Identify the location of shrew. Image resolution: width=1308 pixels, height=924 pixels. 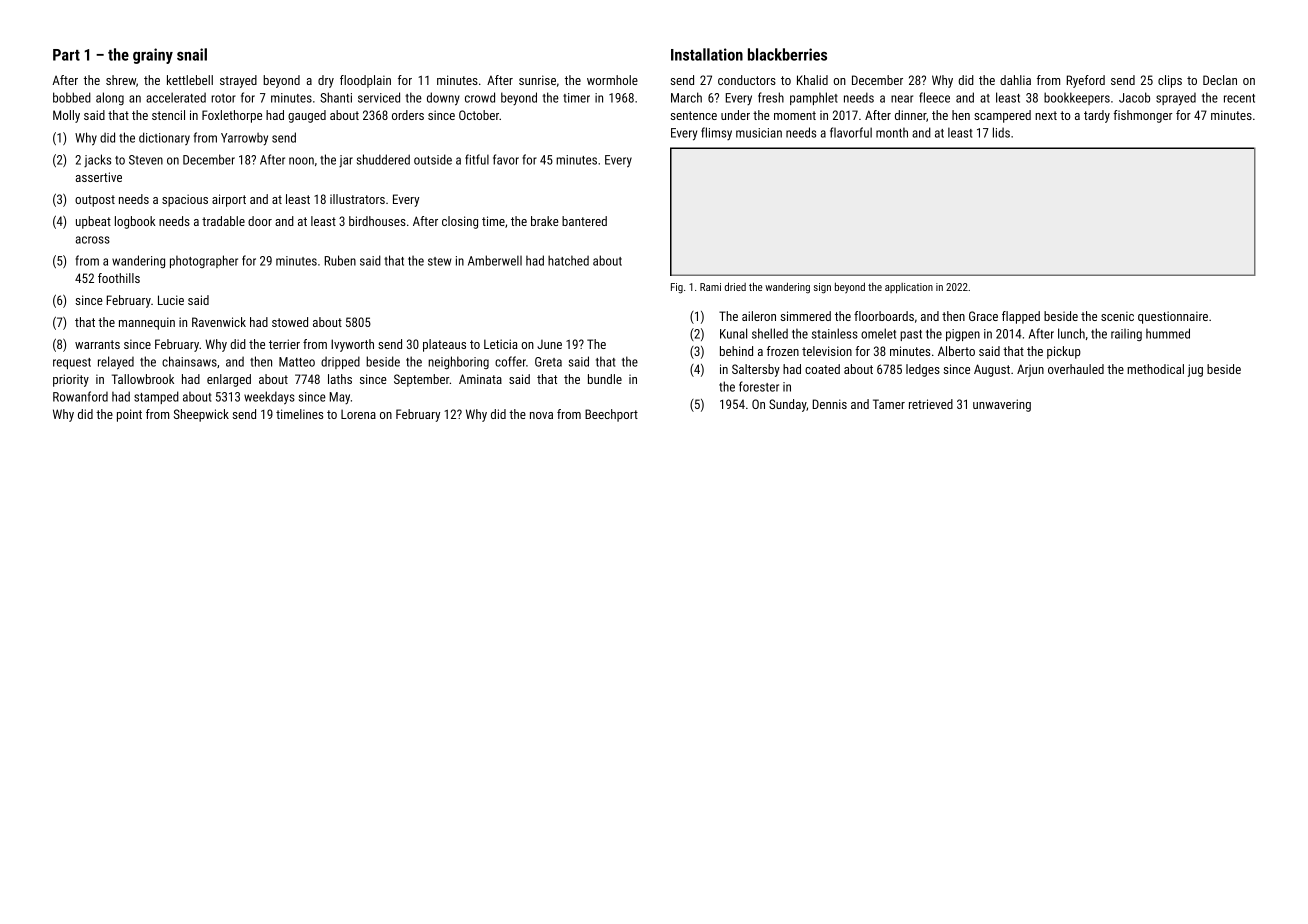
(121, 80).
